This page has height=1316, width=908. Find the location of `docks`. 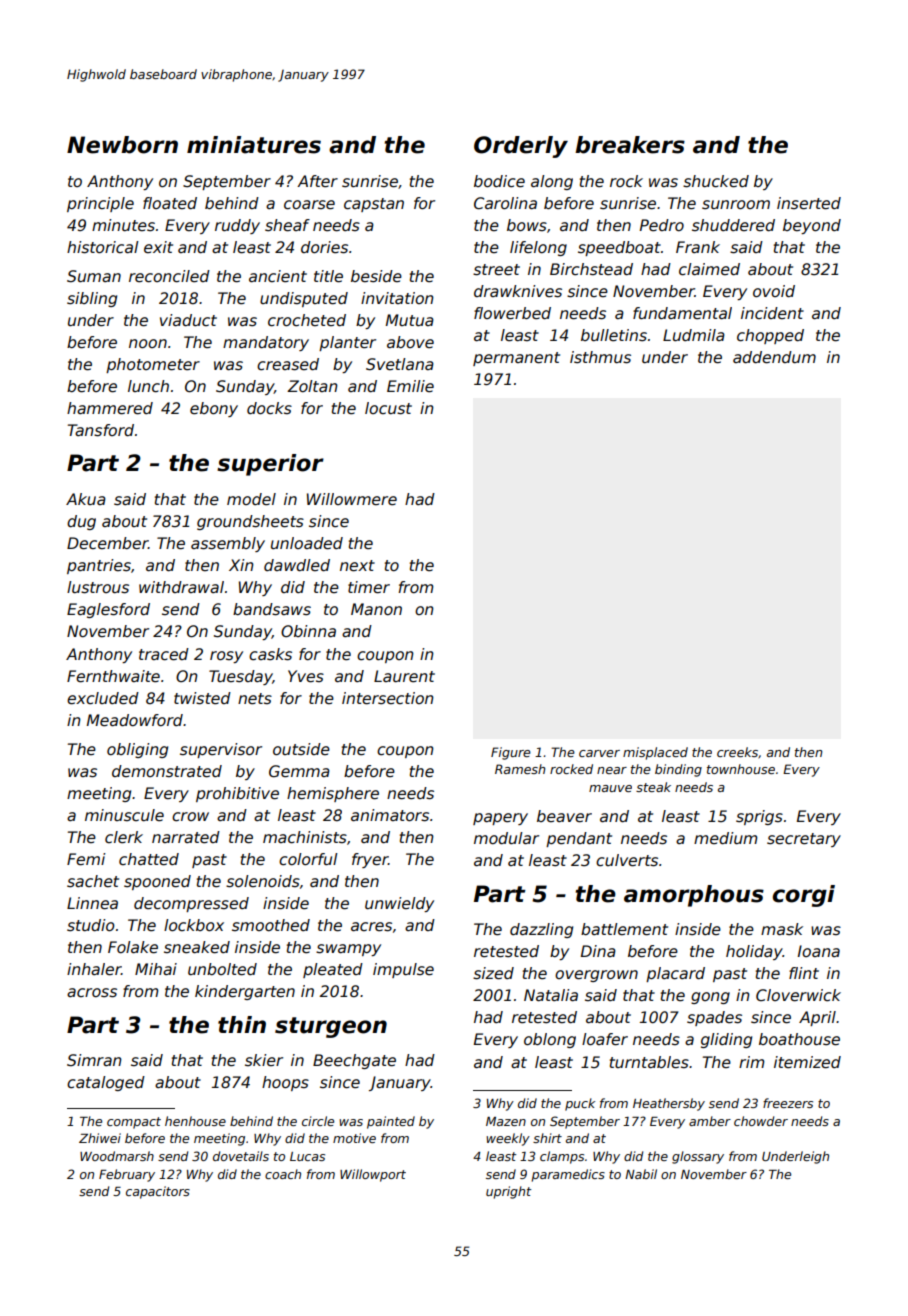

docks is located at coordinates (269, 408).
